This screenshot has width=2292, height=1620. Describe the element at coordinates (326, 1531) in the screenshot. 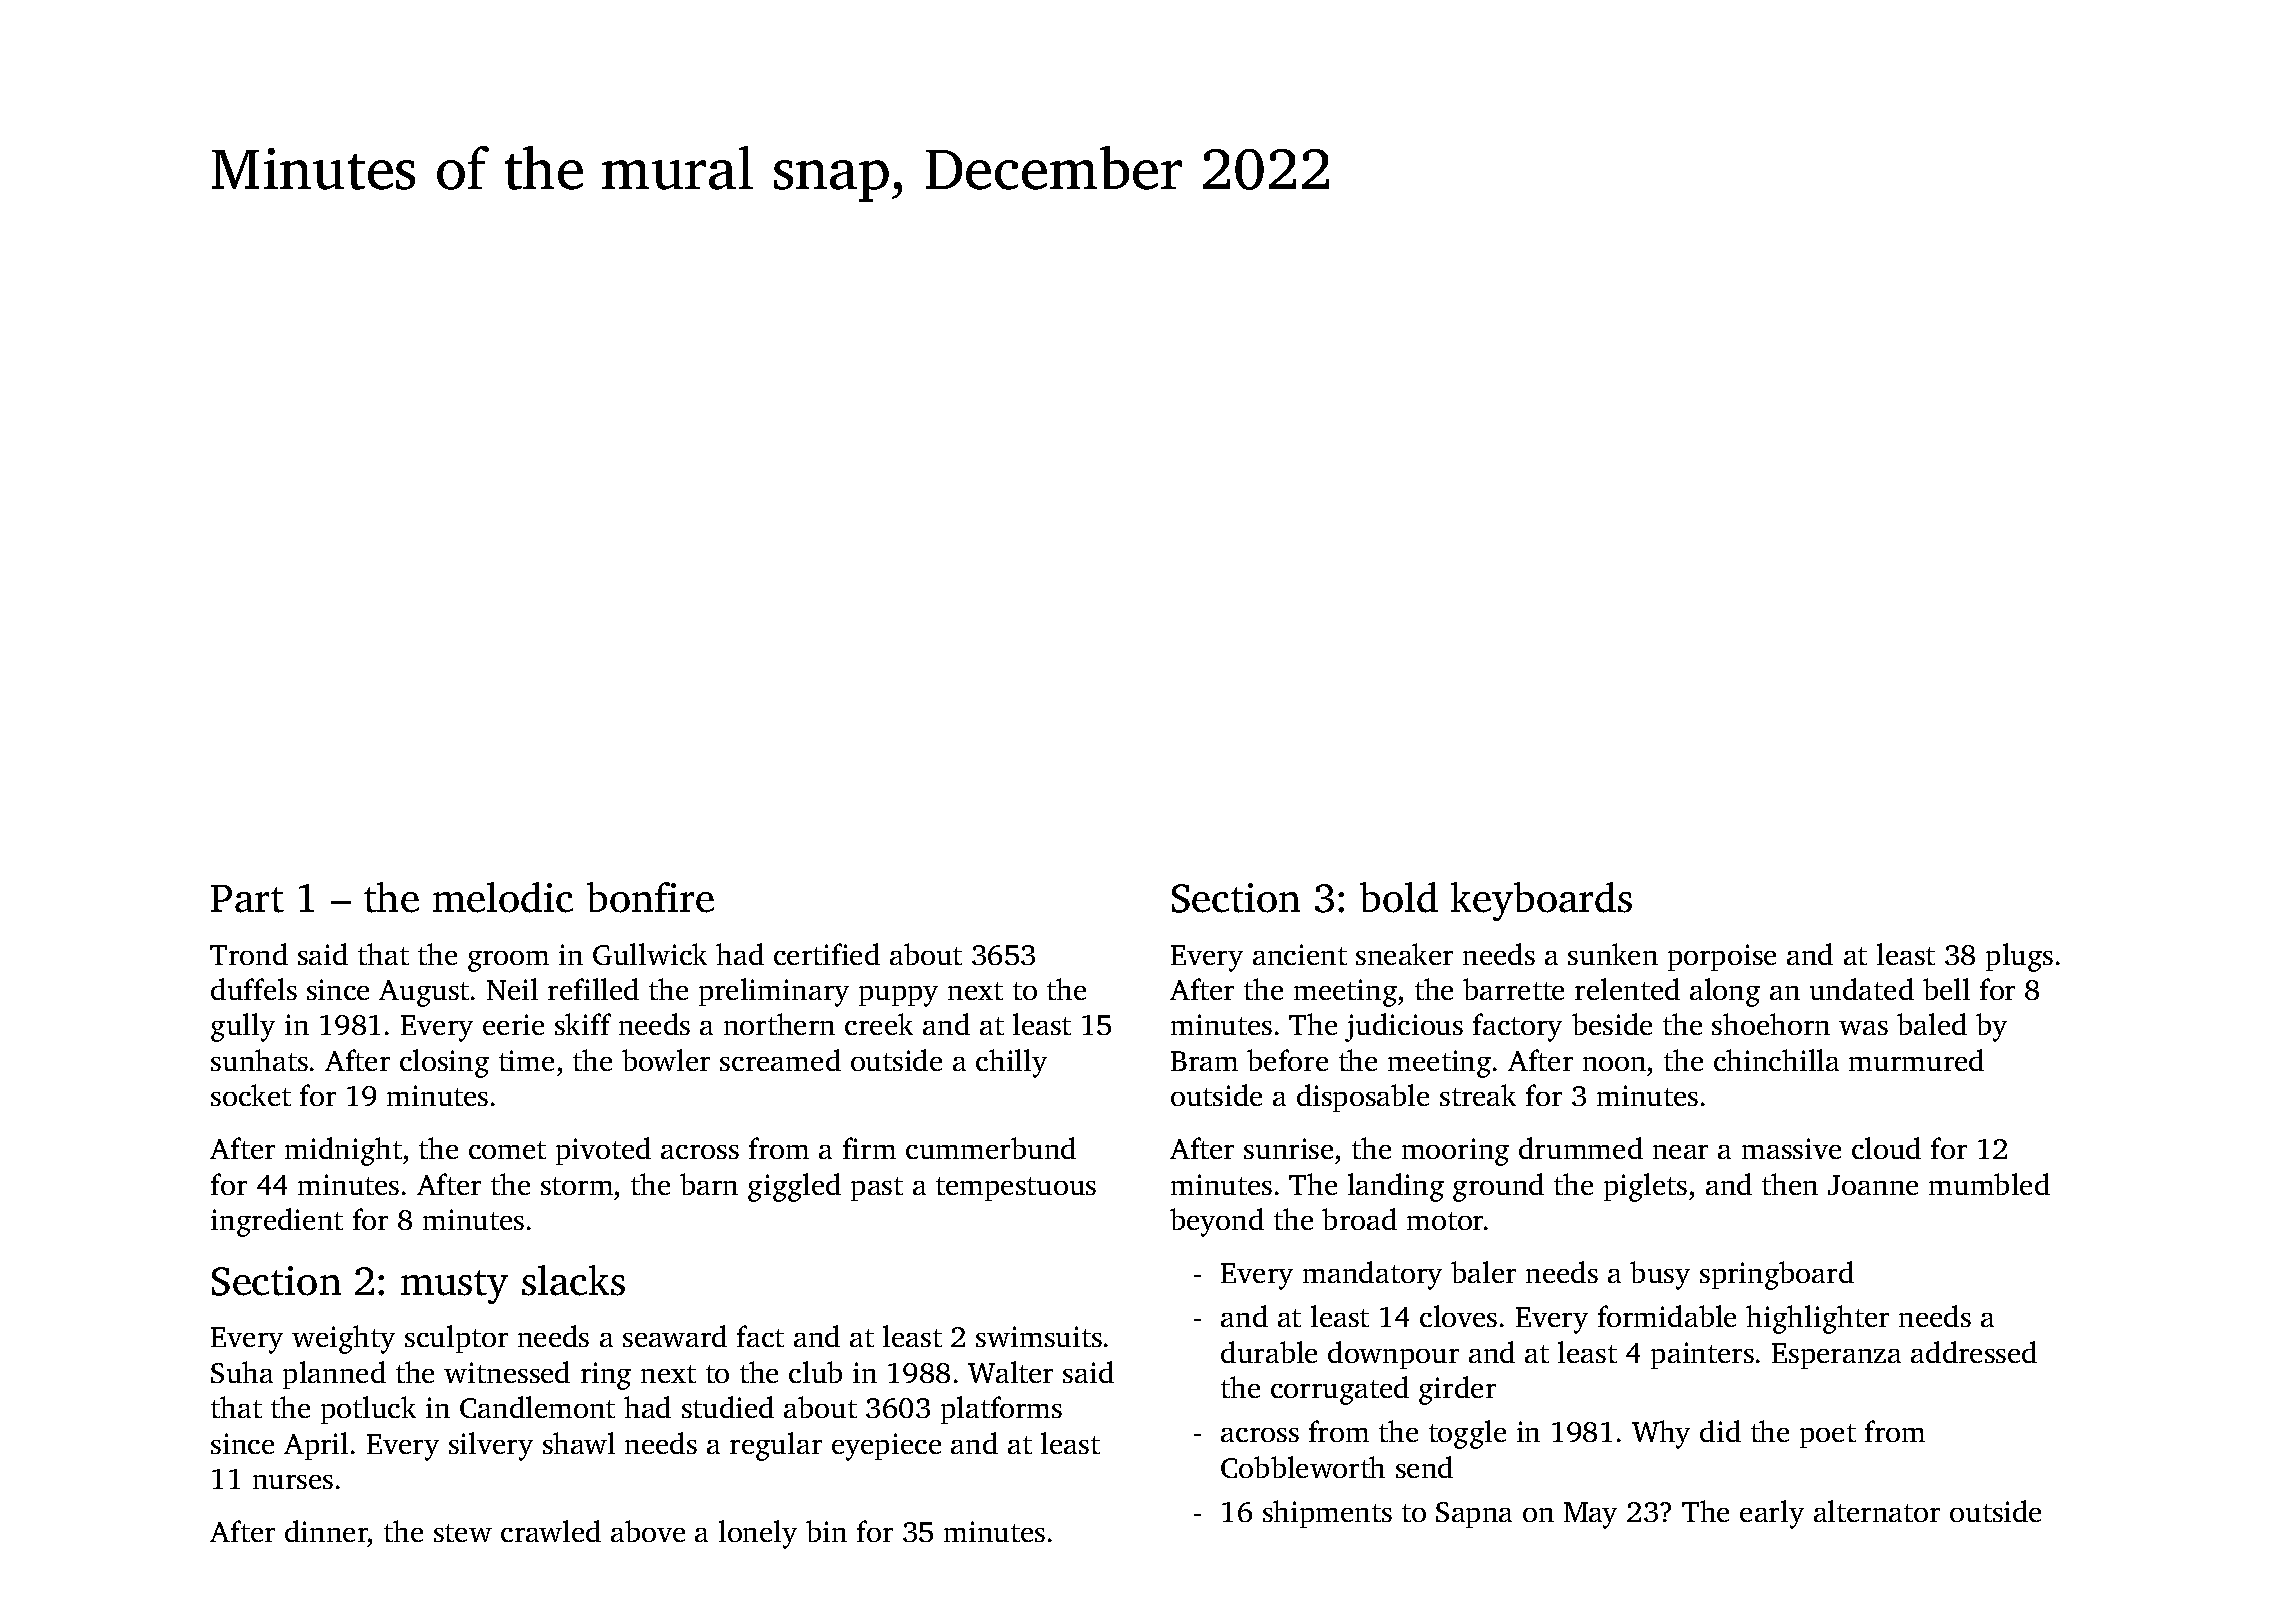

I see `dinner` at that location.
